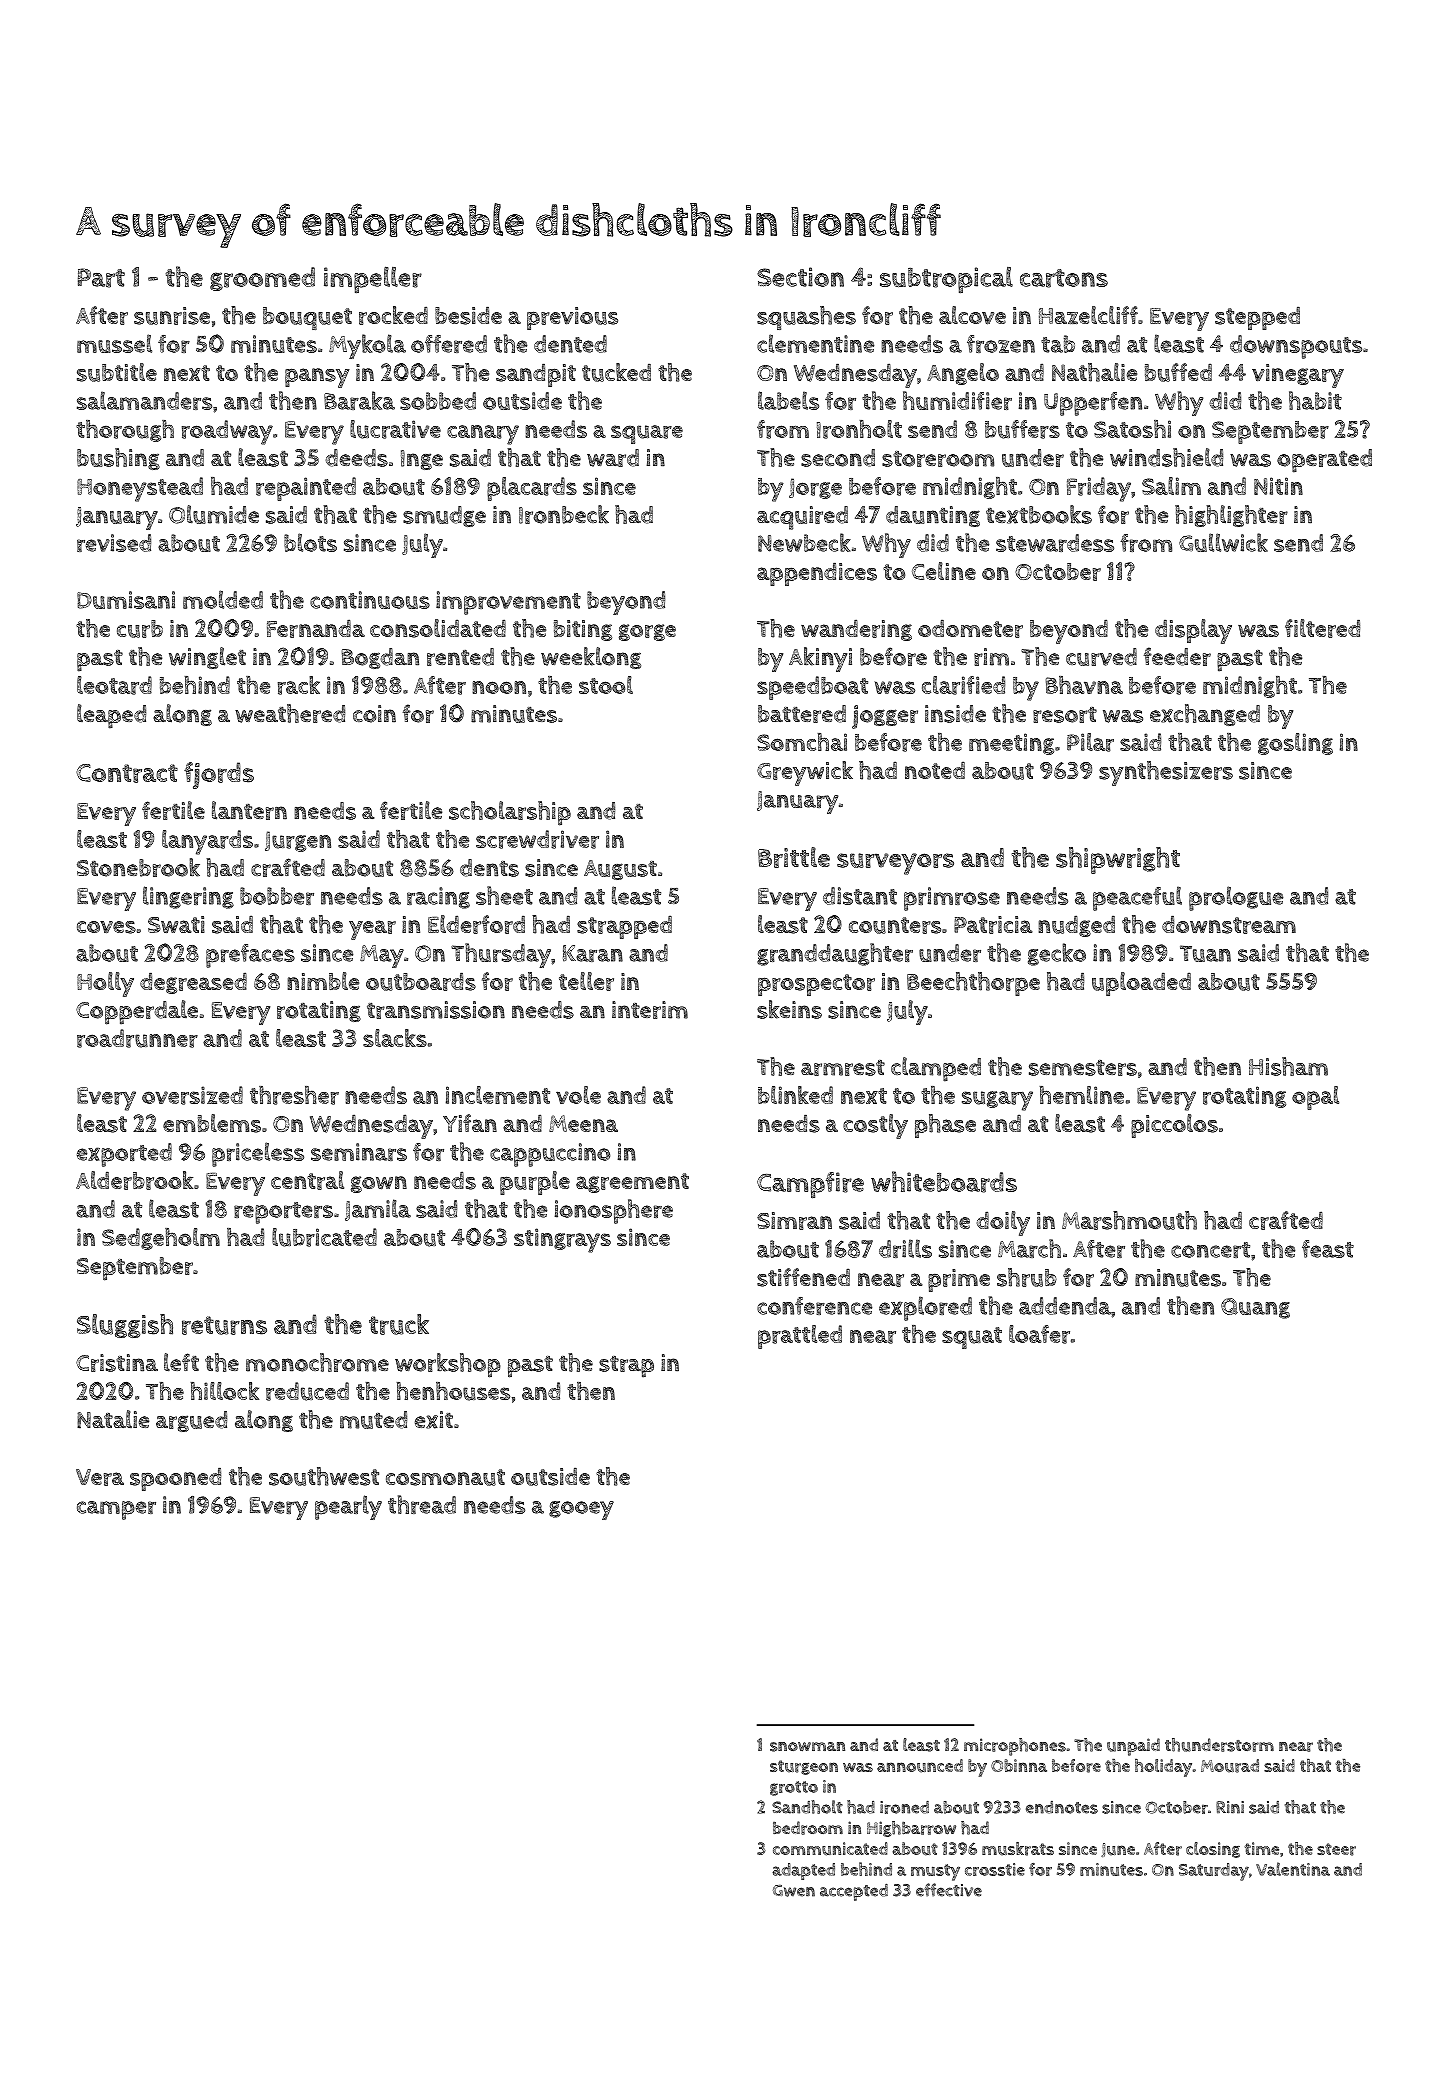 The height and width of the screenshot is (2100, 1450). I want to click on Gwen, so click(794, 1891).
